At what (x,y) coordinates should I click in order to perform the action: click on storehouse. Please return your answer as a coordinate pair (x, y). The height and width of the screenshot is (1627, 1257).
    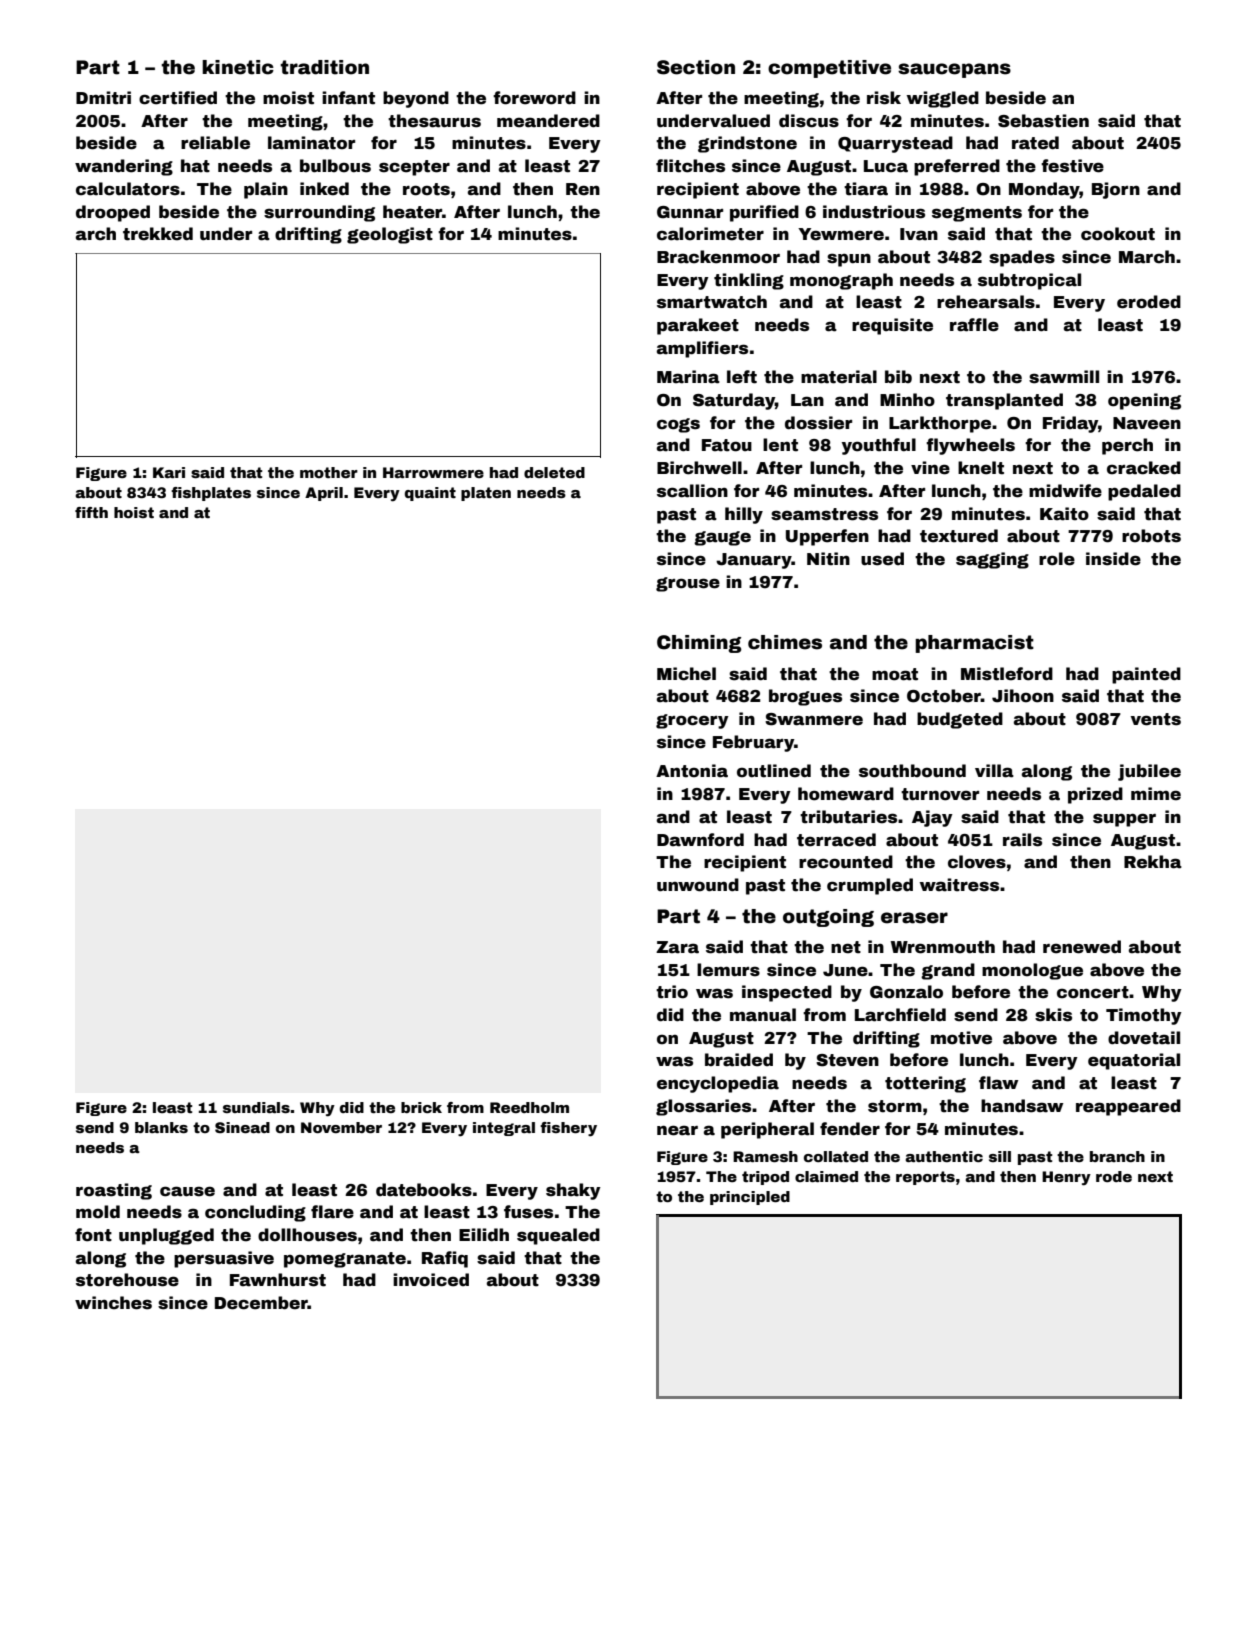
    Looking at the image, I should click on (127, 1280).
